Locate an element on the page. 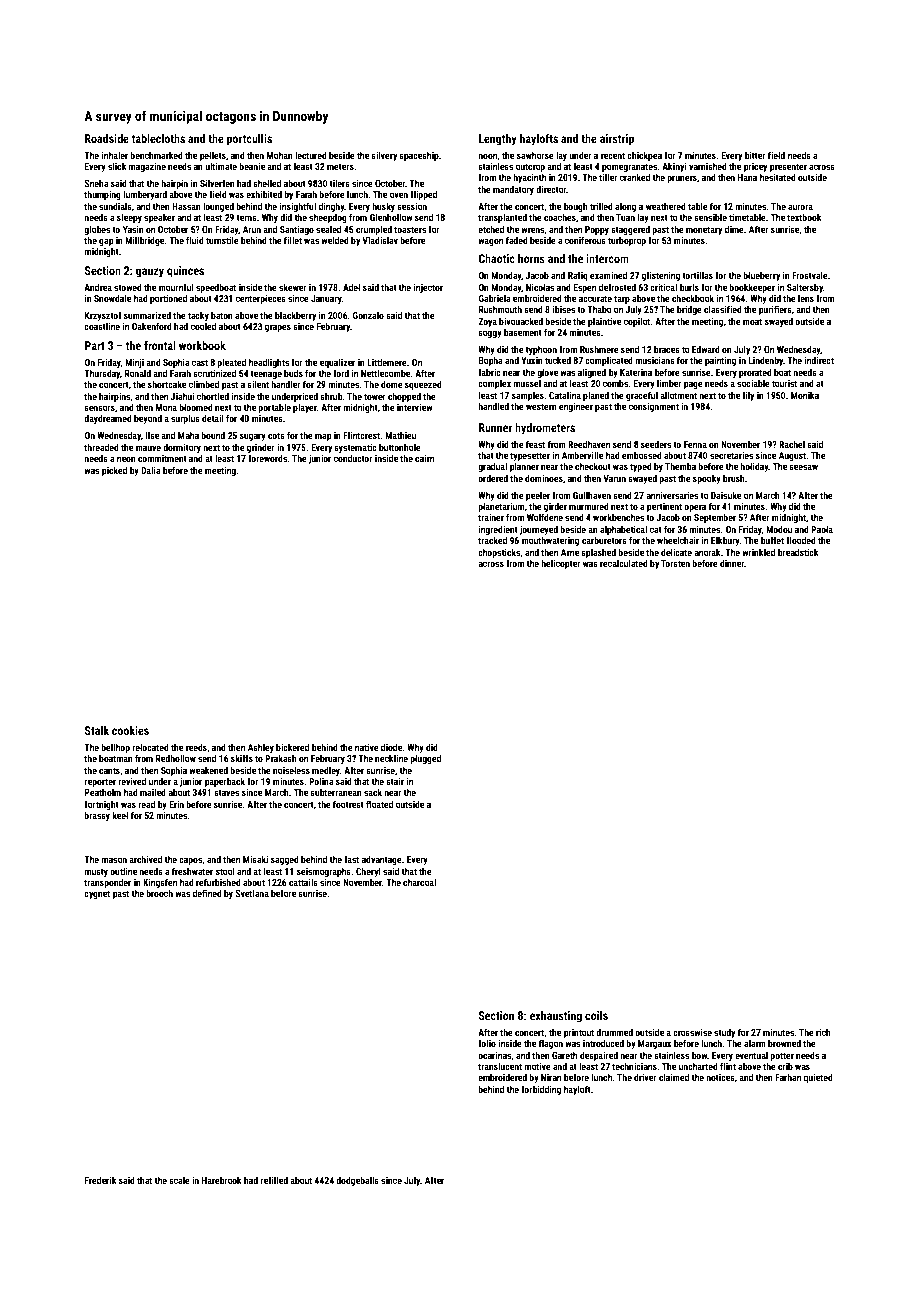 The width and height of the image is (924, 1308). alphabetical is located at coordinates (623, 530).
